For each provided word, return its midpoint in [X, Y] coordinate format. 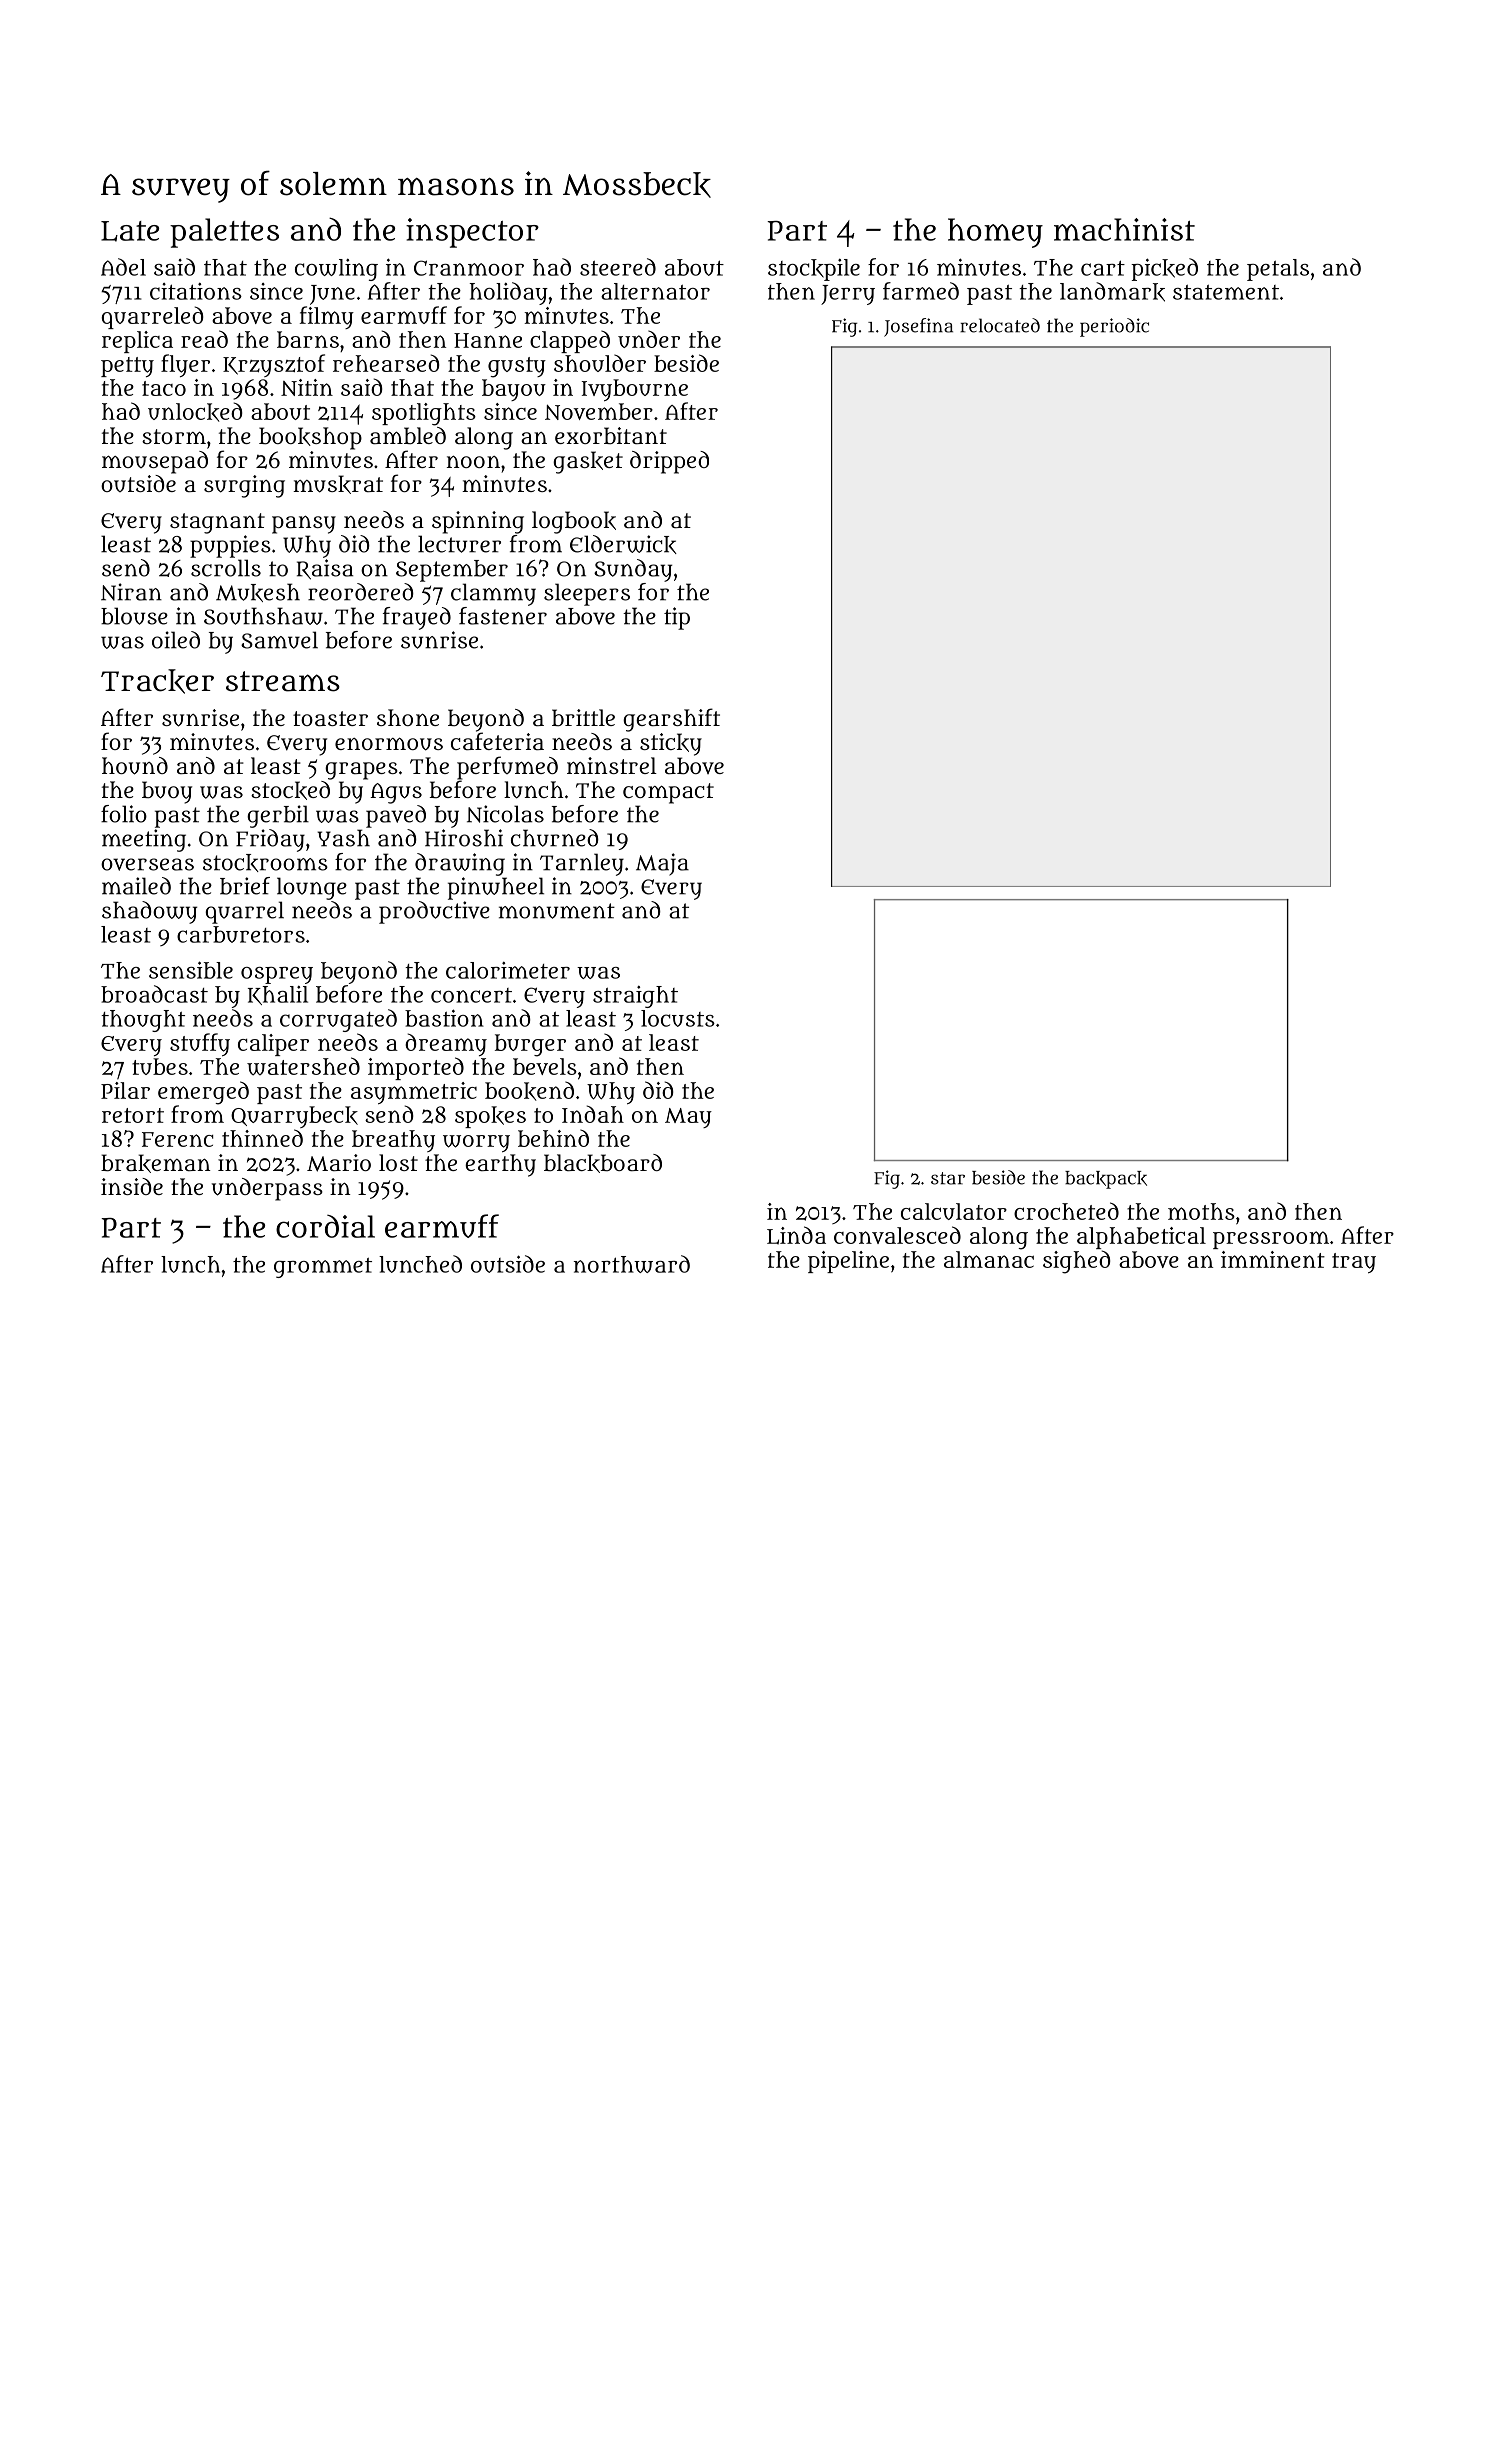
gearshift [671, 720]
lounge [312, 888]
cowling [336, 270]
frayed [417, 618]
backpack [1106, 1180]
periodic [1114, 327]
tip [677, 618]
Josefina [918, 327]
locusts [678, 1018]
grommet [323, 1268]
